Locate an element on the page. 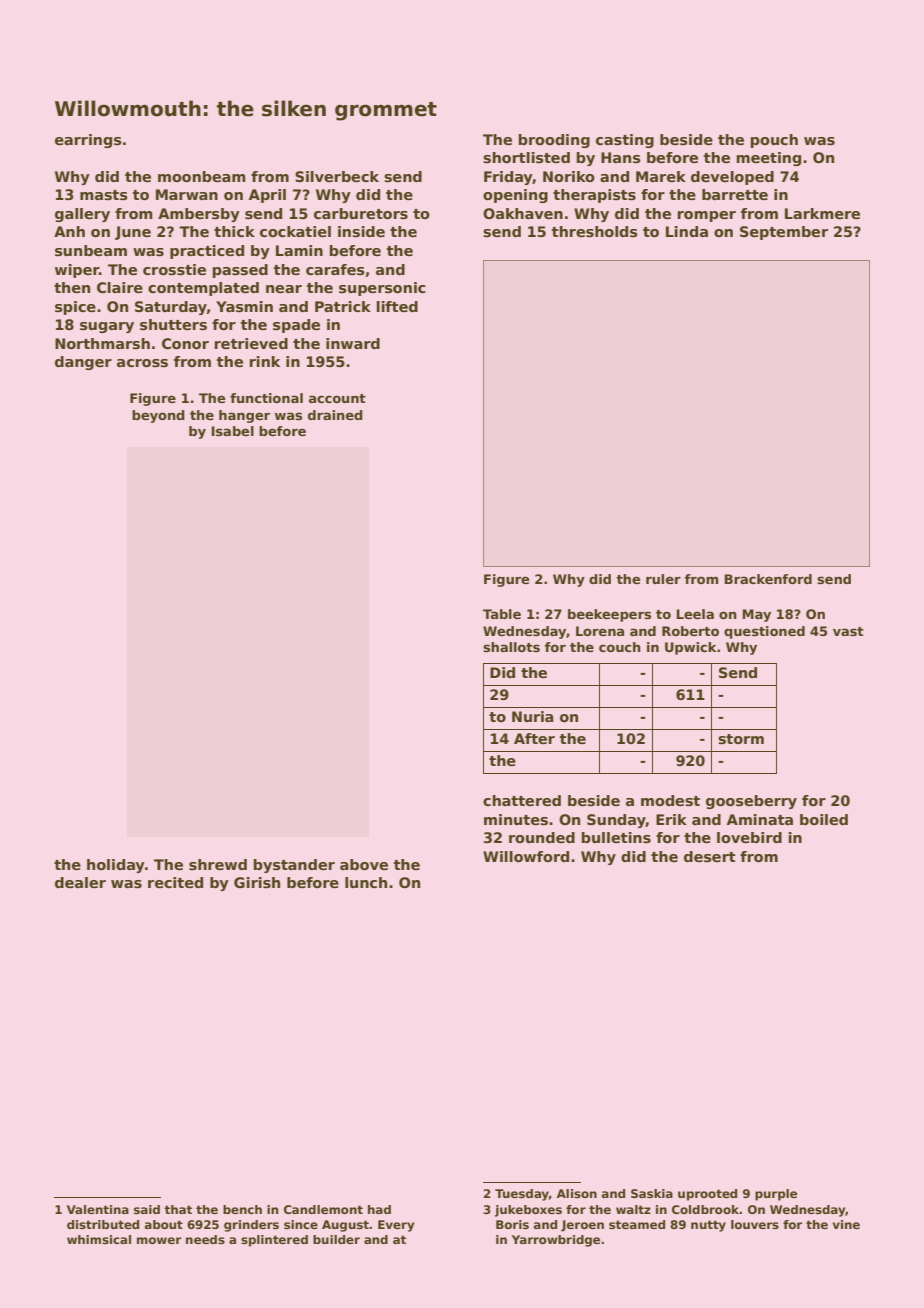 The width and height of the image is (924, 1308). lunch is located at coordinates (366, 882).
